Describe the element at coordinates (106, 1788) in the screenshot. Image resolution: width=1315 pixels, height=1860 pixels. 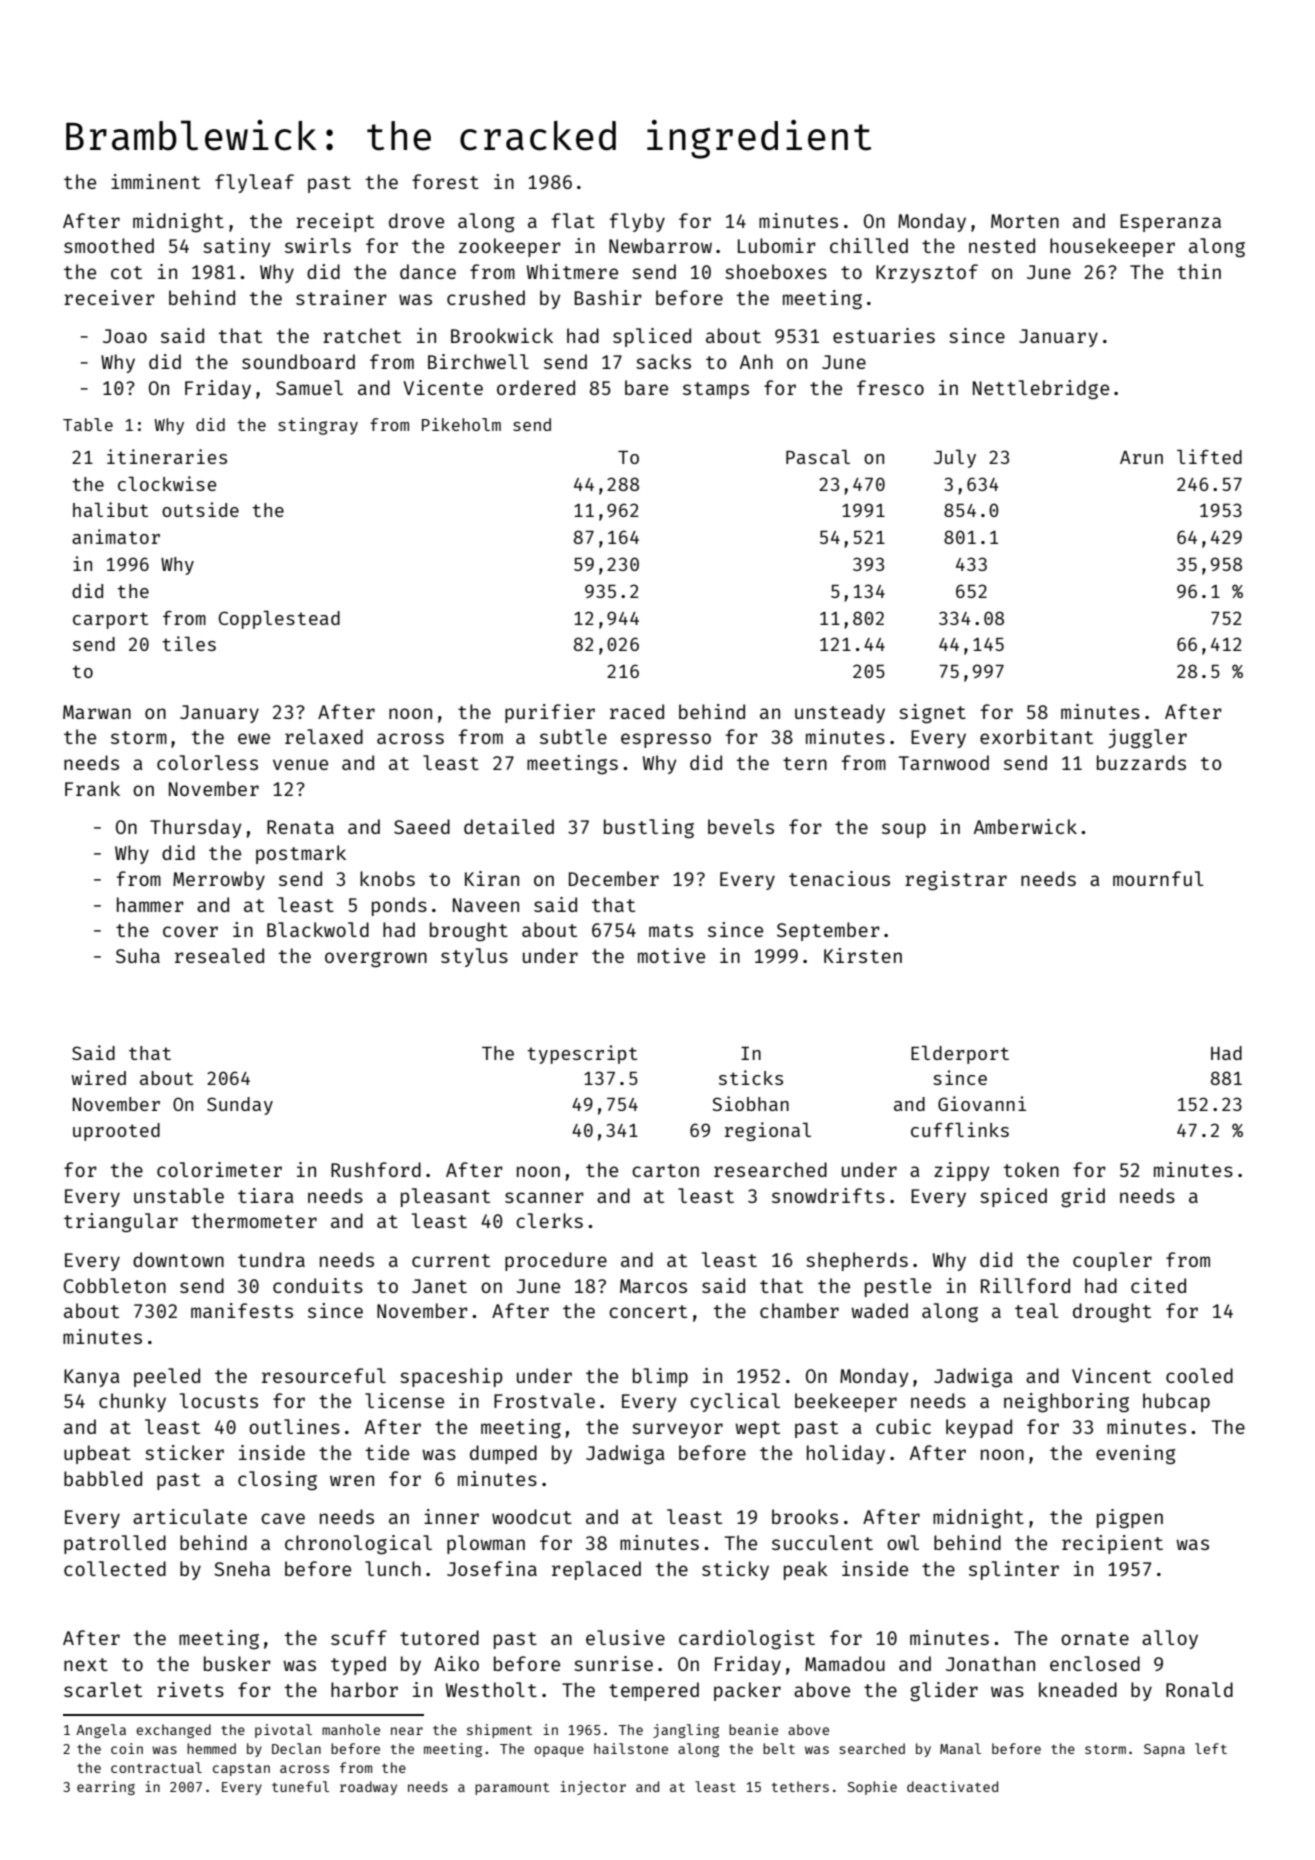
I see `earring` at that location.
